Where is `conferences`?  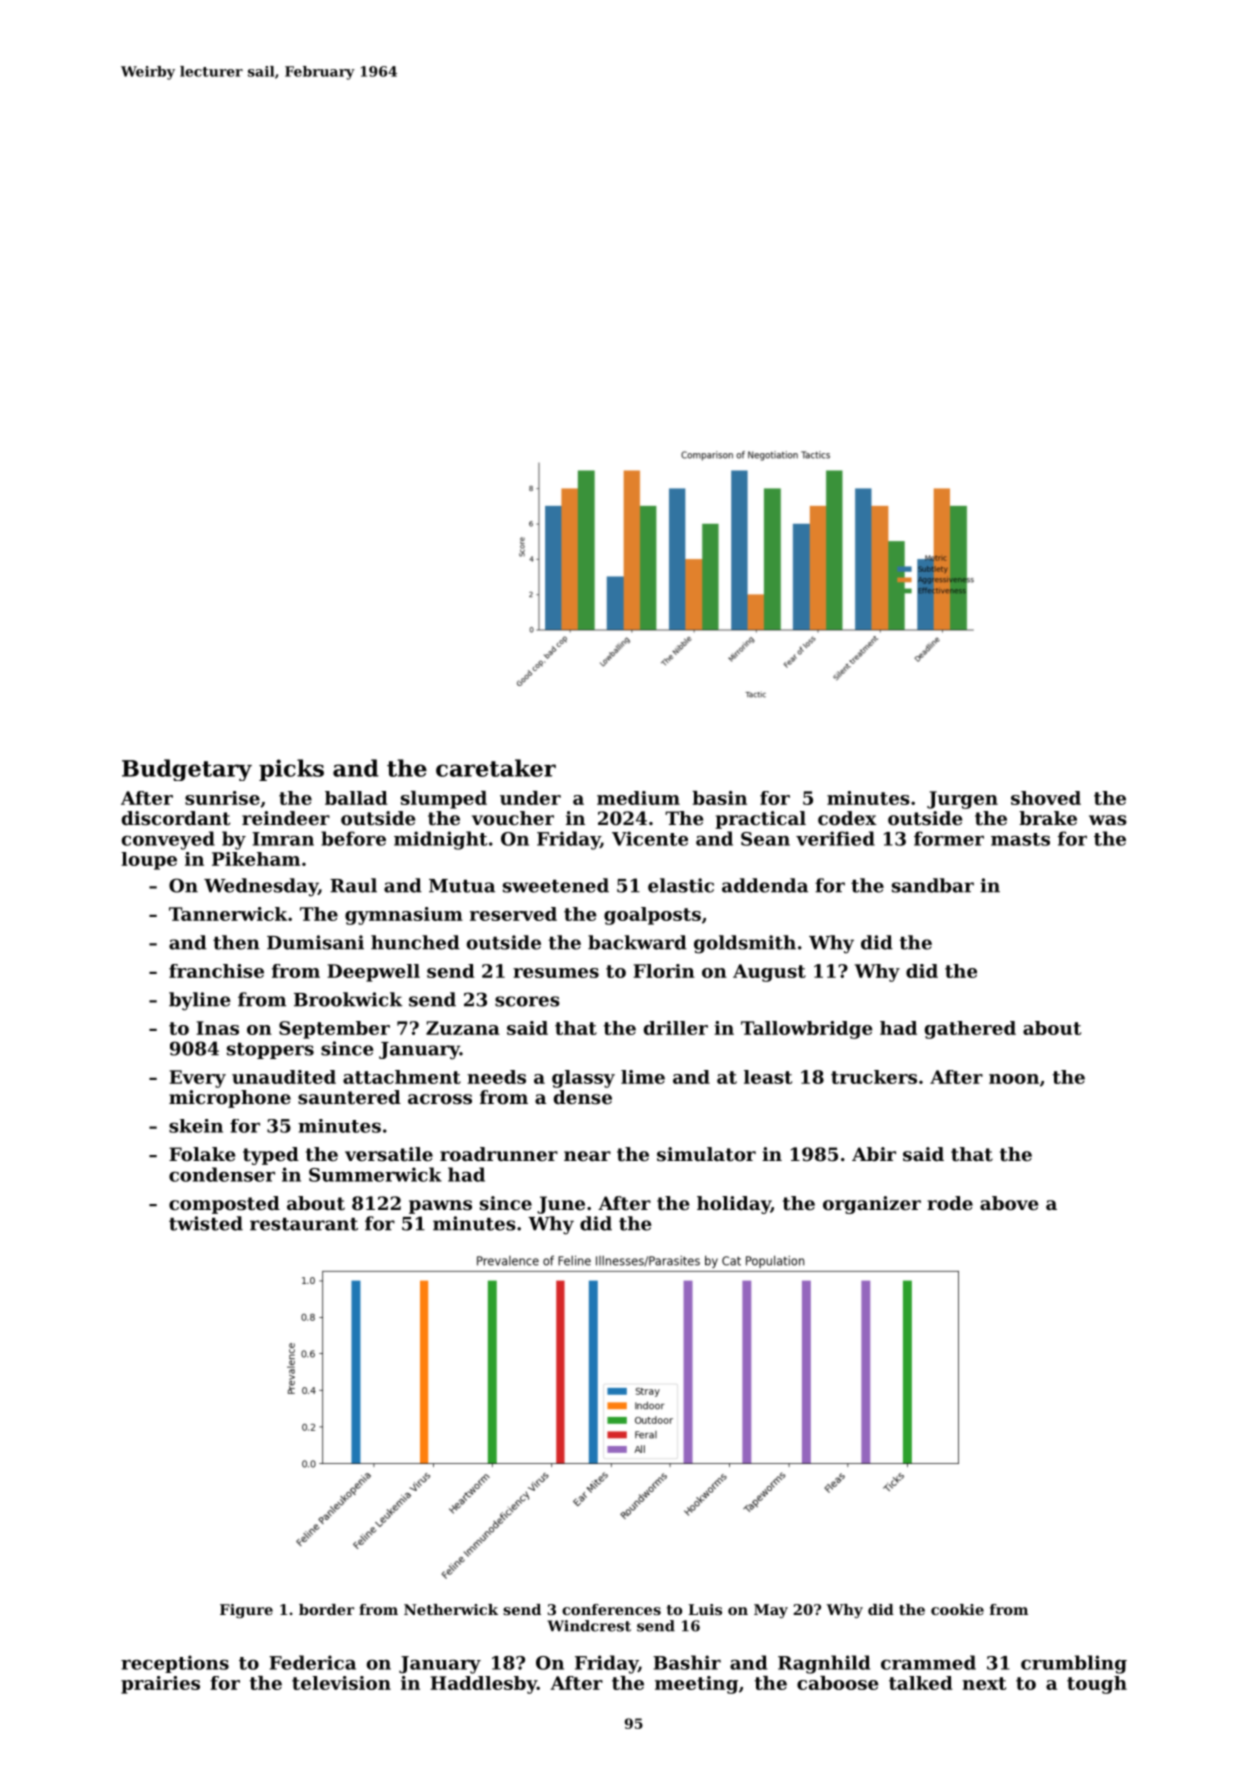 conferences is located at coordinates (611, 1609).
